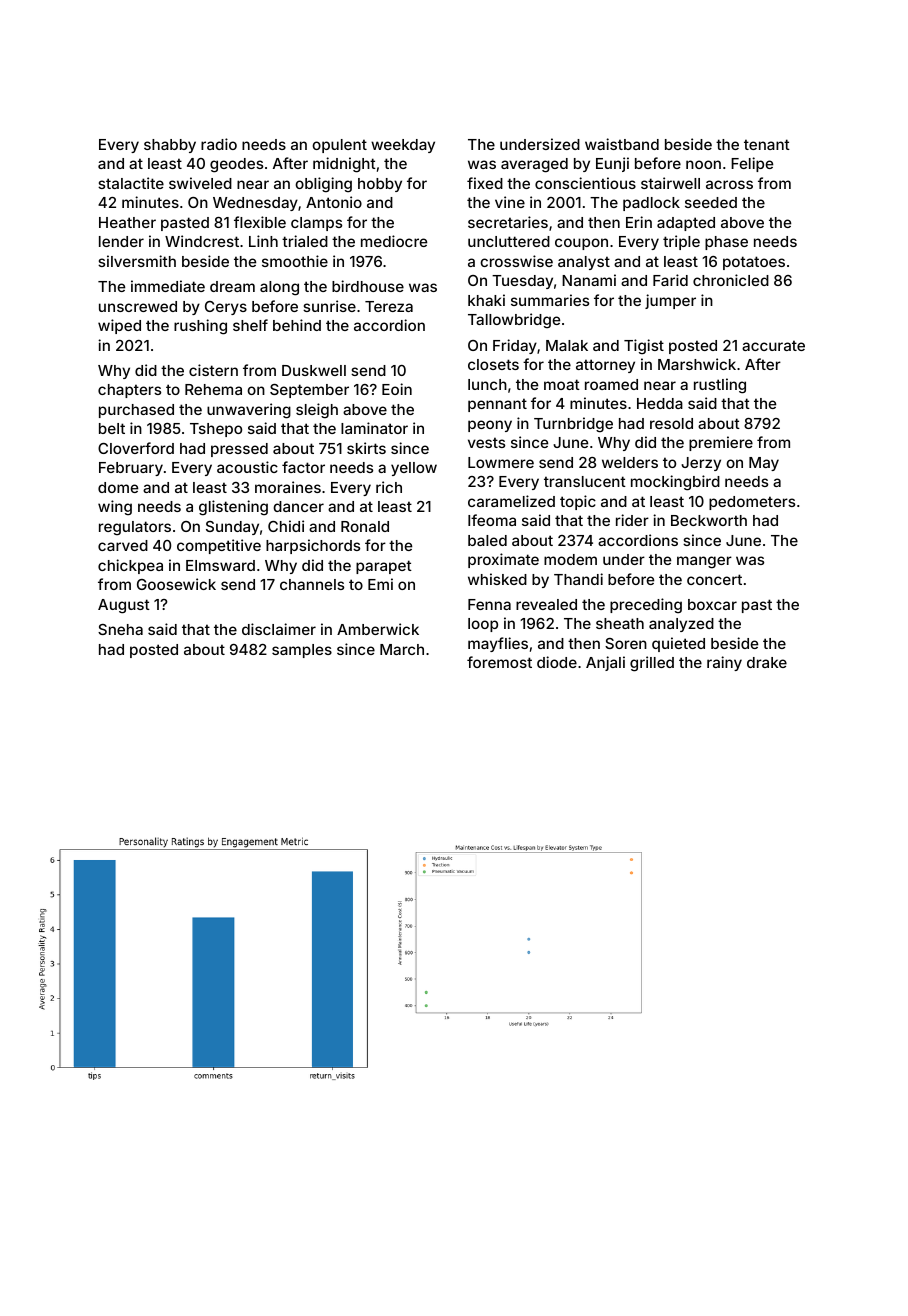  What do you see at coordinates (233, 508) in the document?
I see `glistening` at bounding box center [233, 508].
